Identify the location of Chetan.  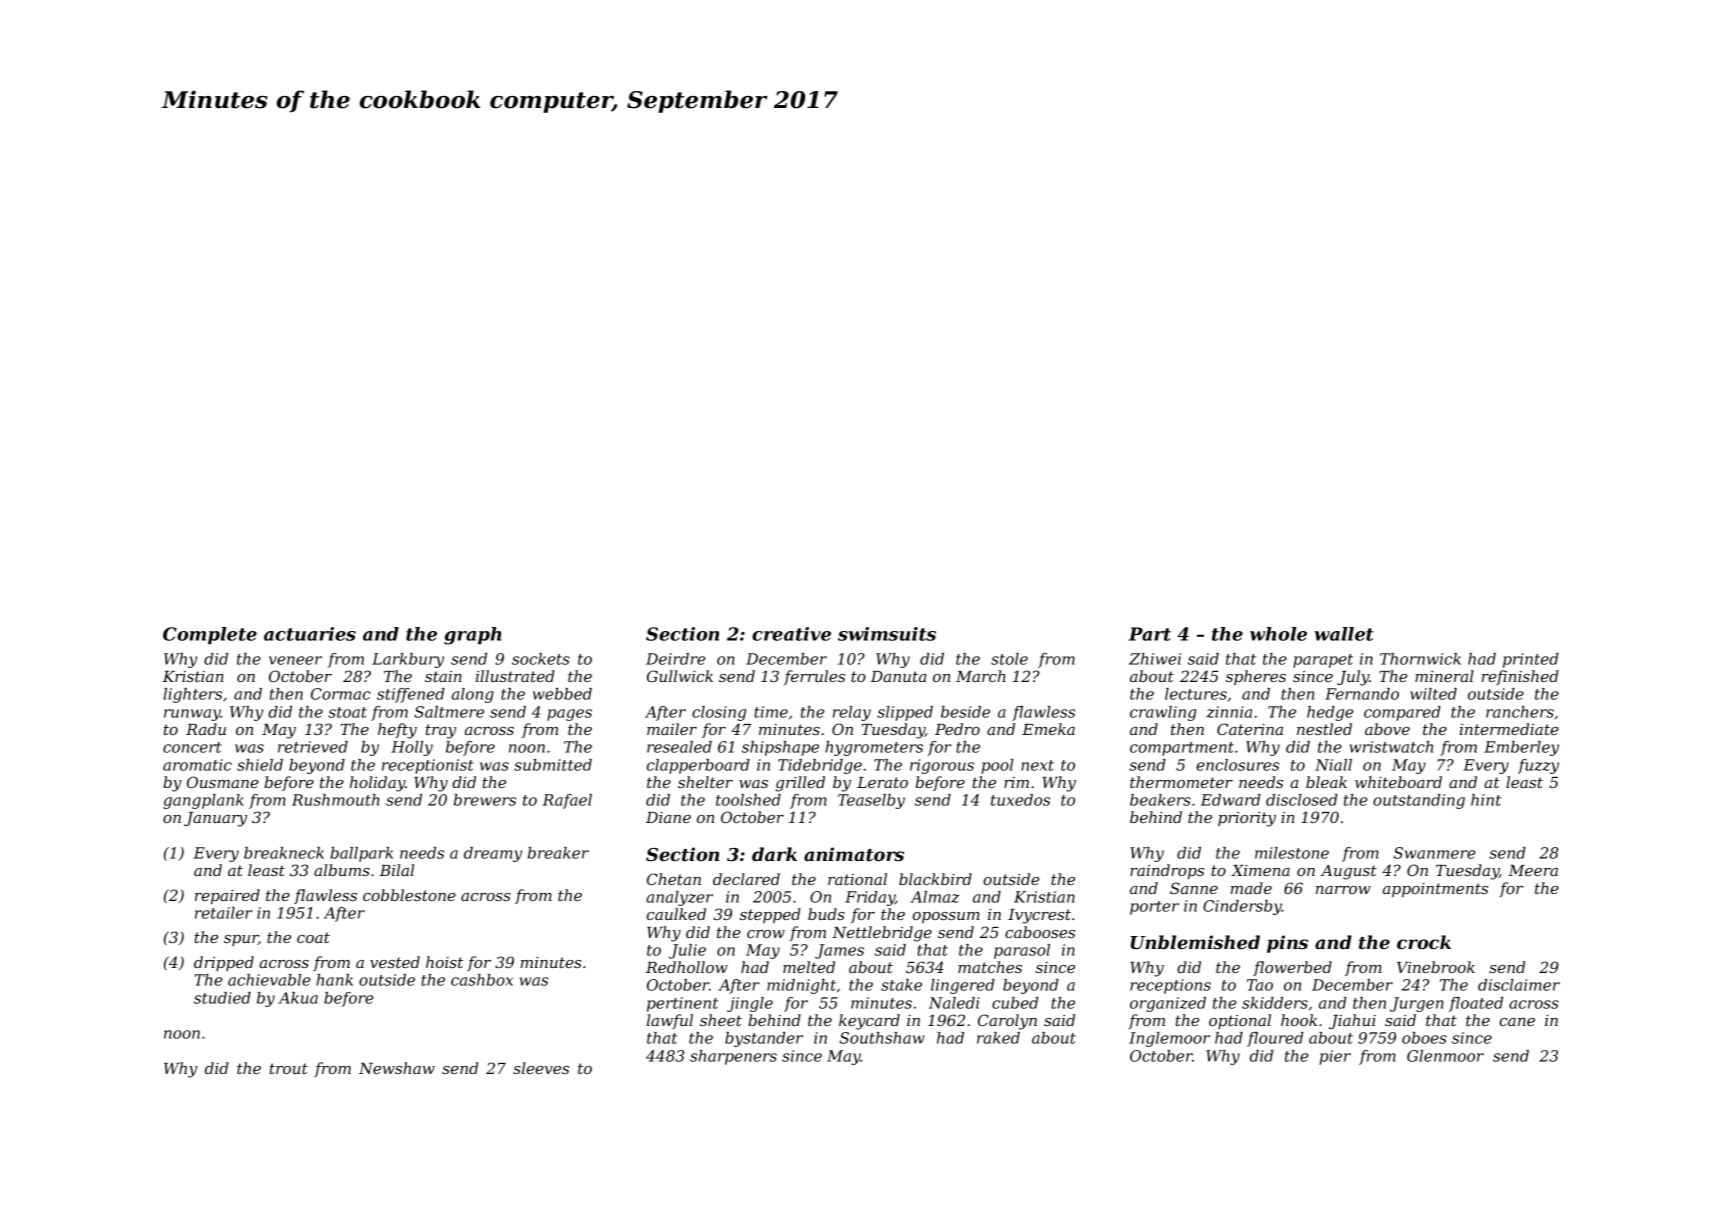
(674, 879).
